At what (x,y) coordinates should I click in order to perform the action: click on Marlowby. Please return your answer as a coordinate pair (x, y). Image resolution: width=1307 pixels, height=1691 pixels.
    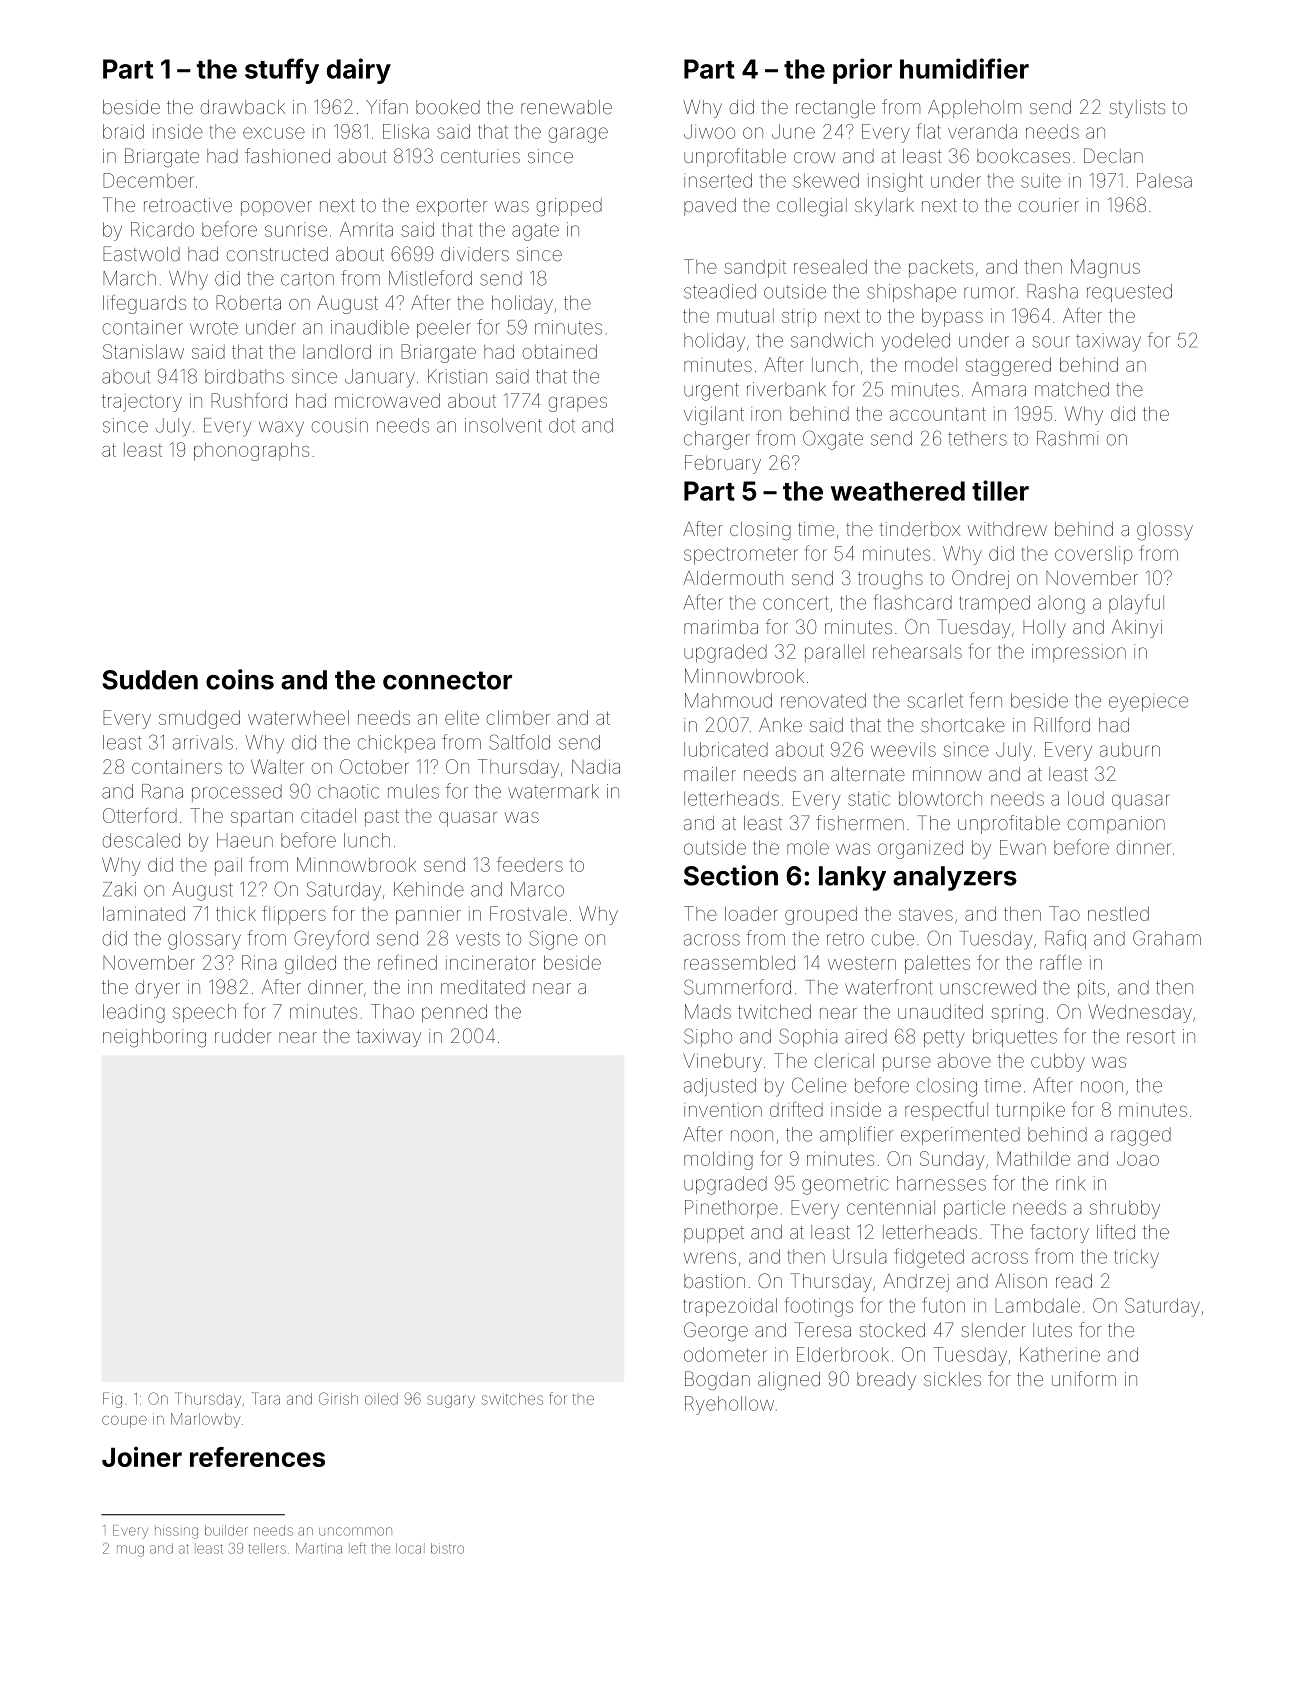
    Looking at the image, I should click on (206, 1420).
